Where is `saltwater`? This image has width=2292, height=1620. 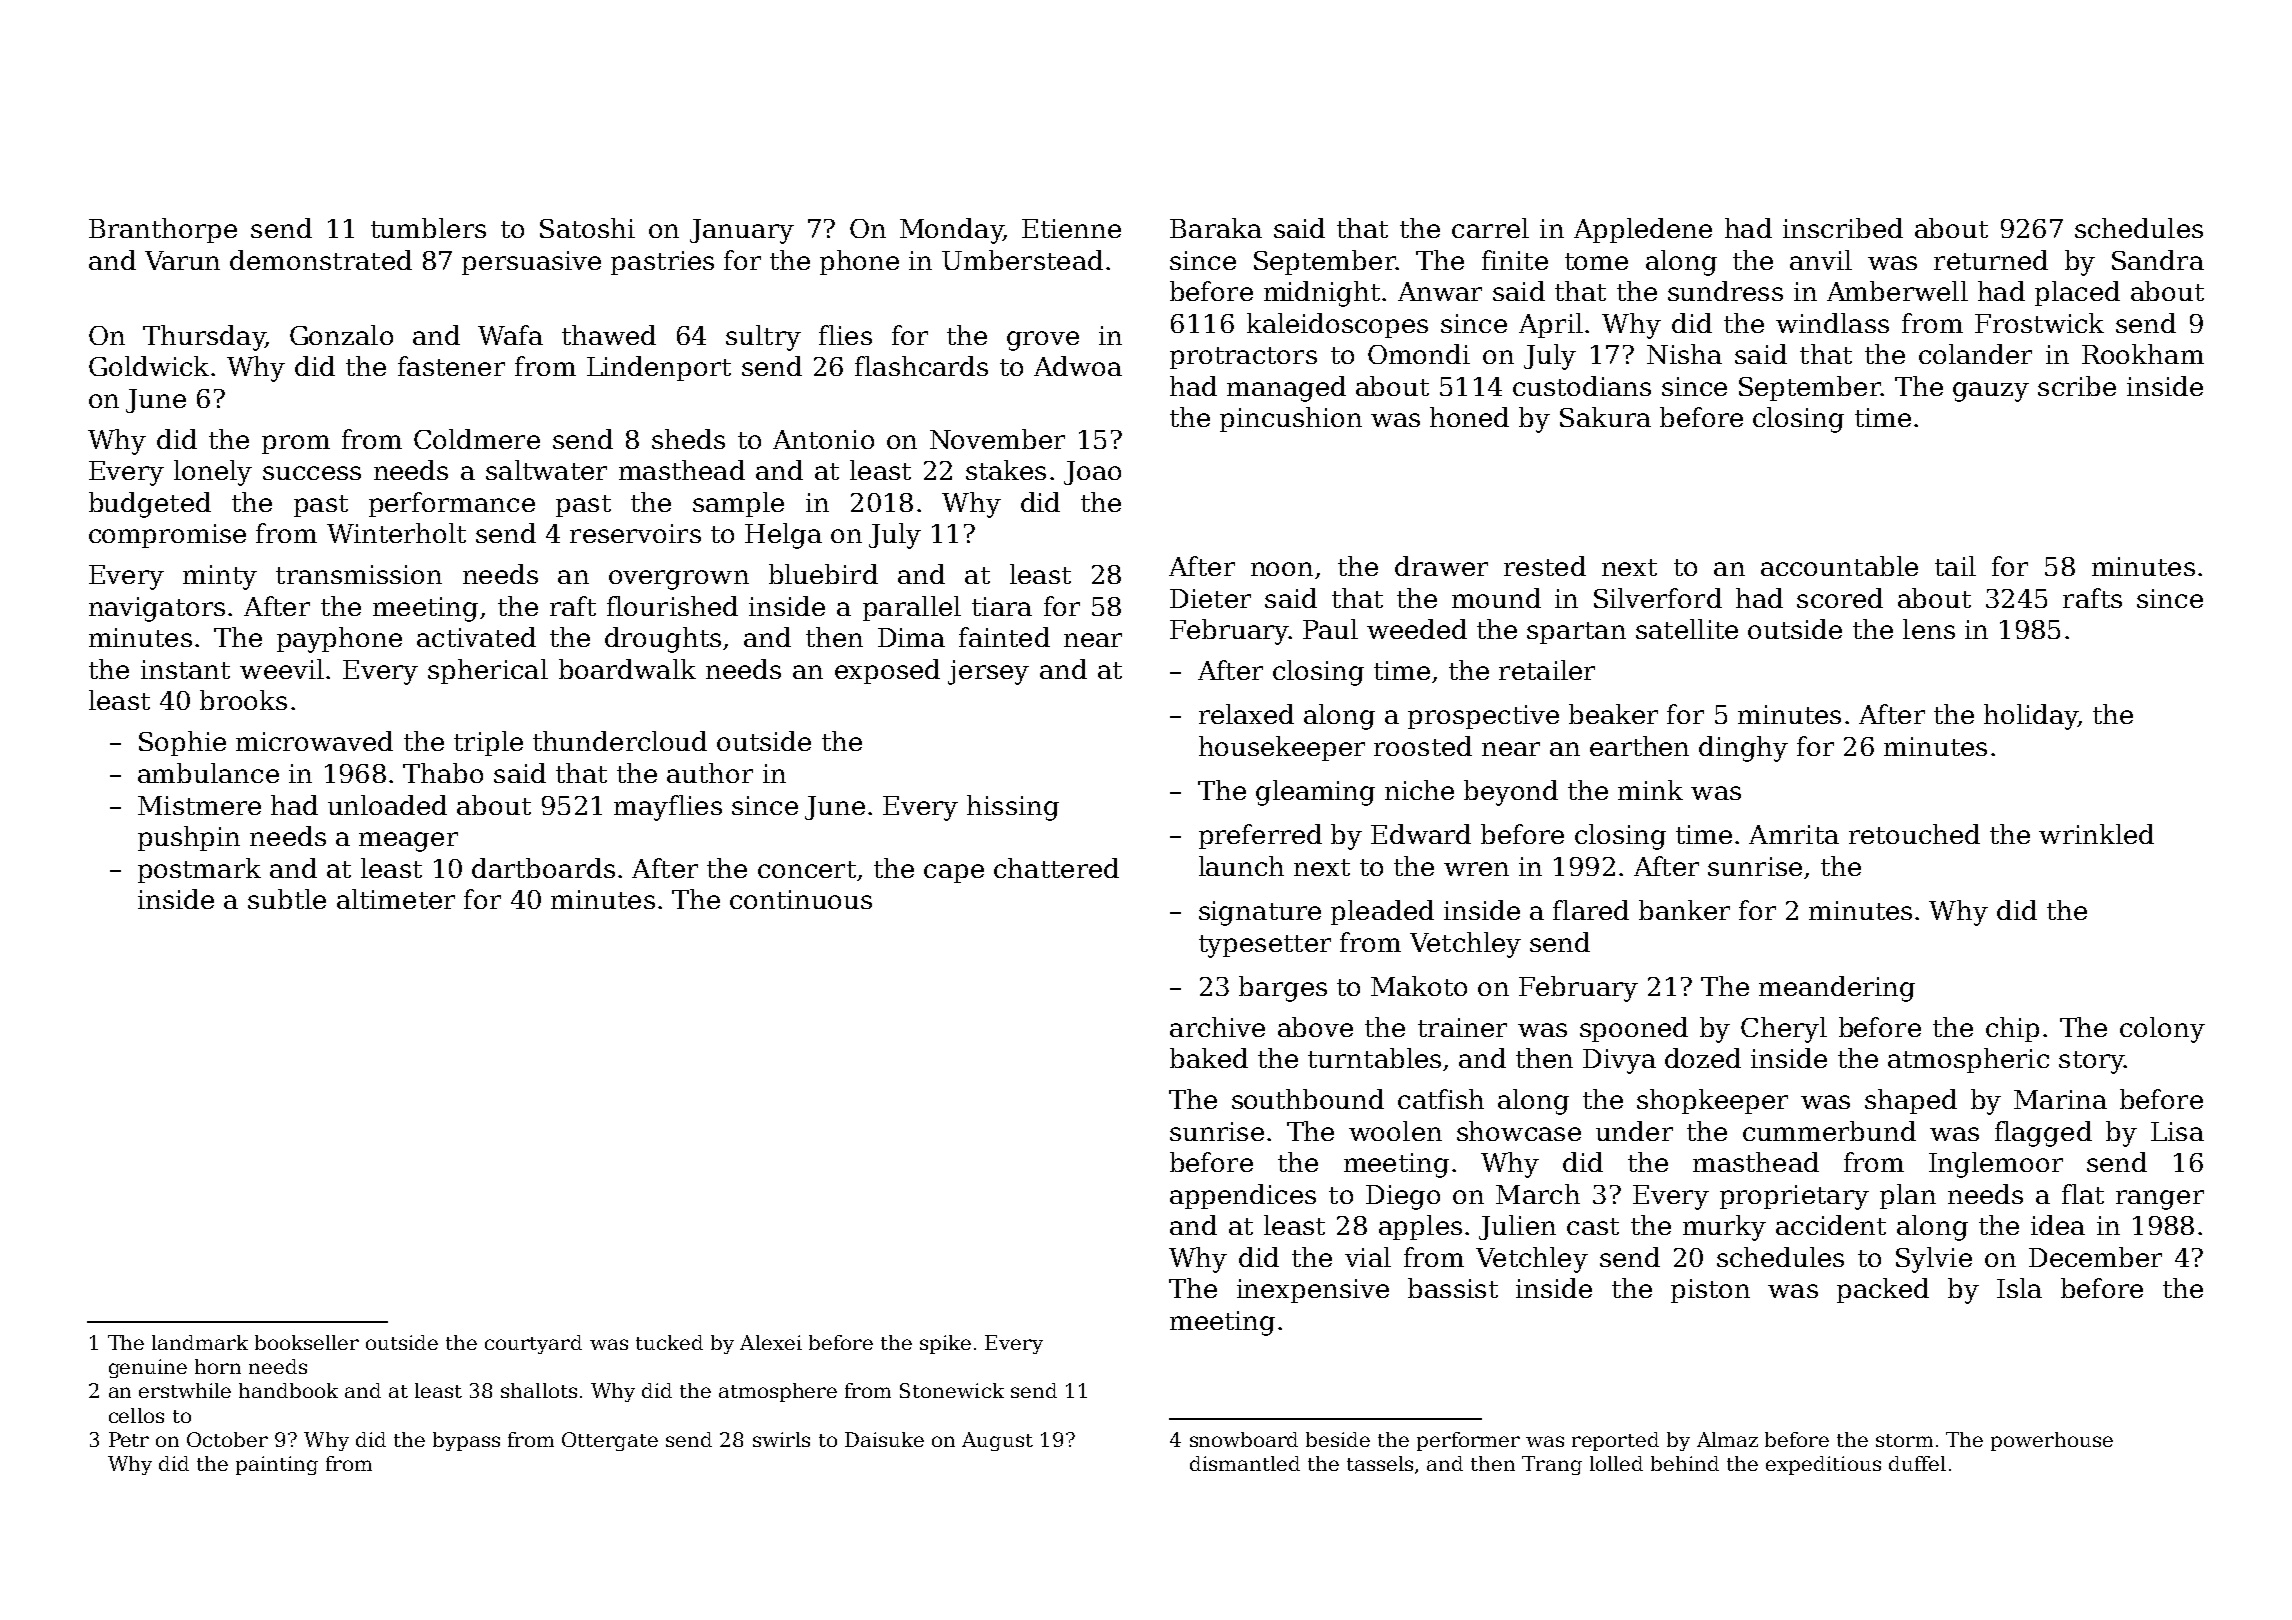
saltwater is located at coordinates (546, 470).
